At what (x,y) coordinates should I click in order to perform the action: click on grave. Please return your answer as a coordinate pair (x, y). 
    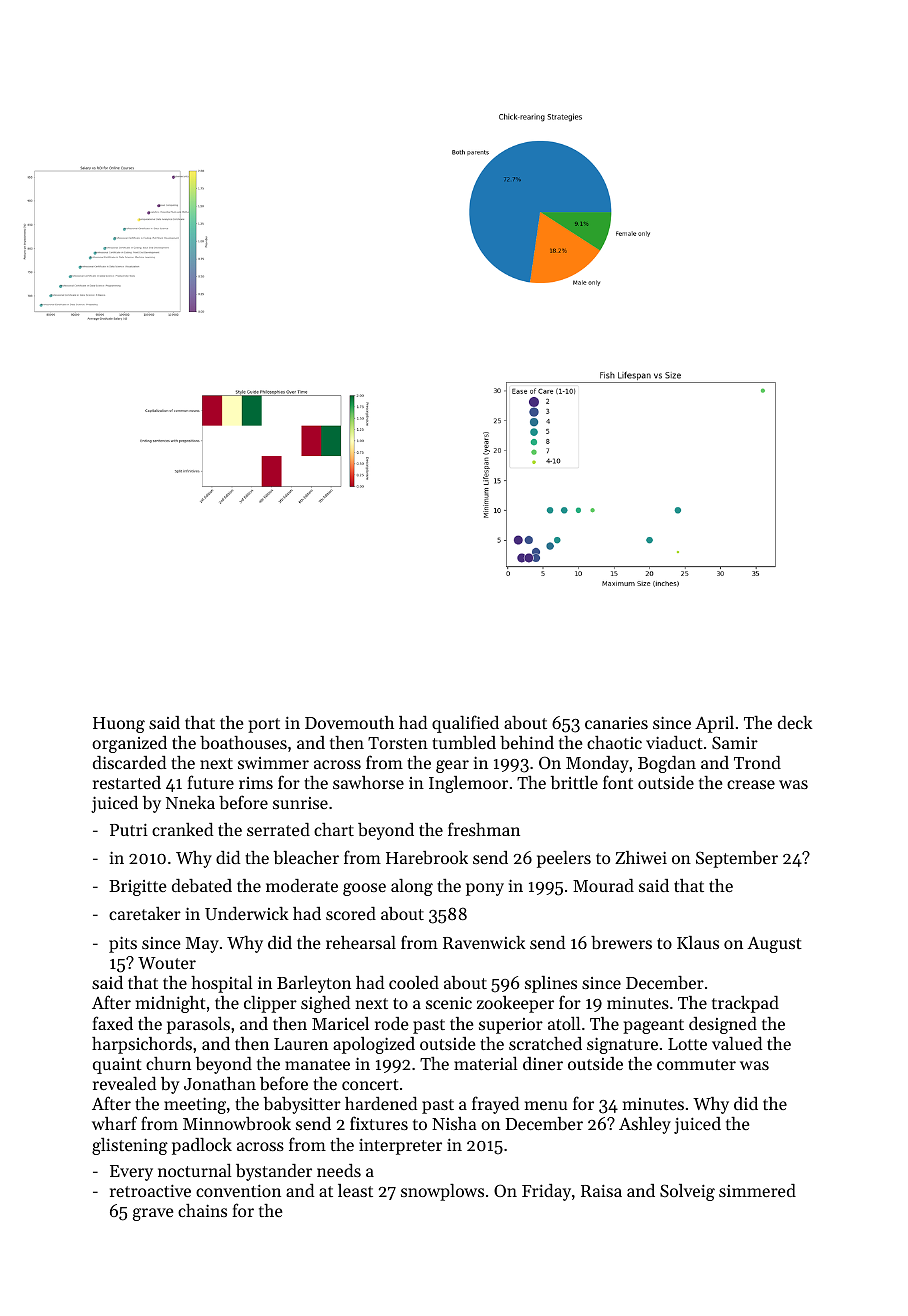
    Looking at the image, I should click on (153, 1214).
